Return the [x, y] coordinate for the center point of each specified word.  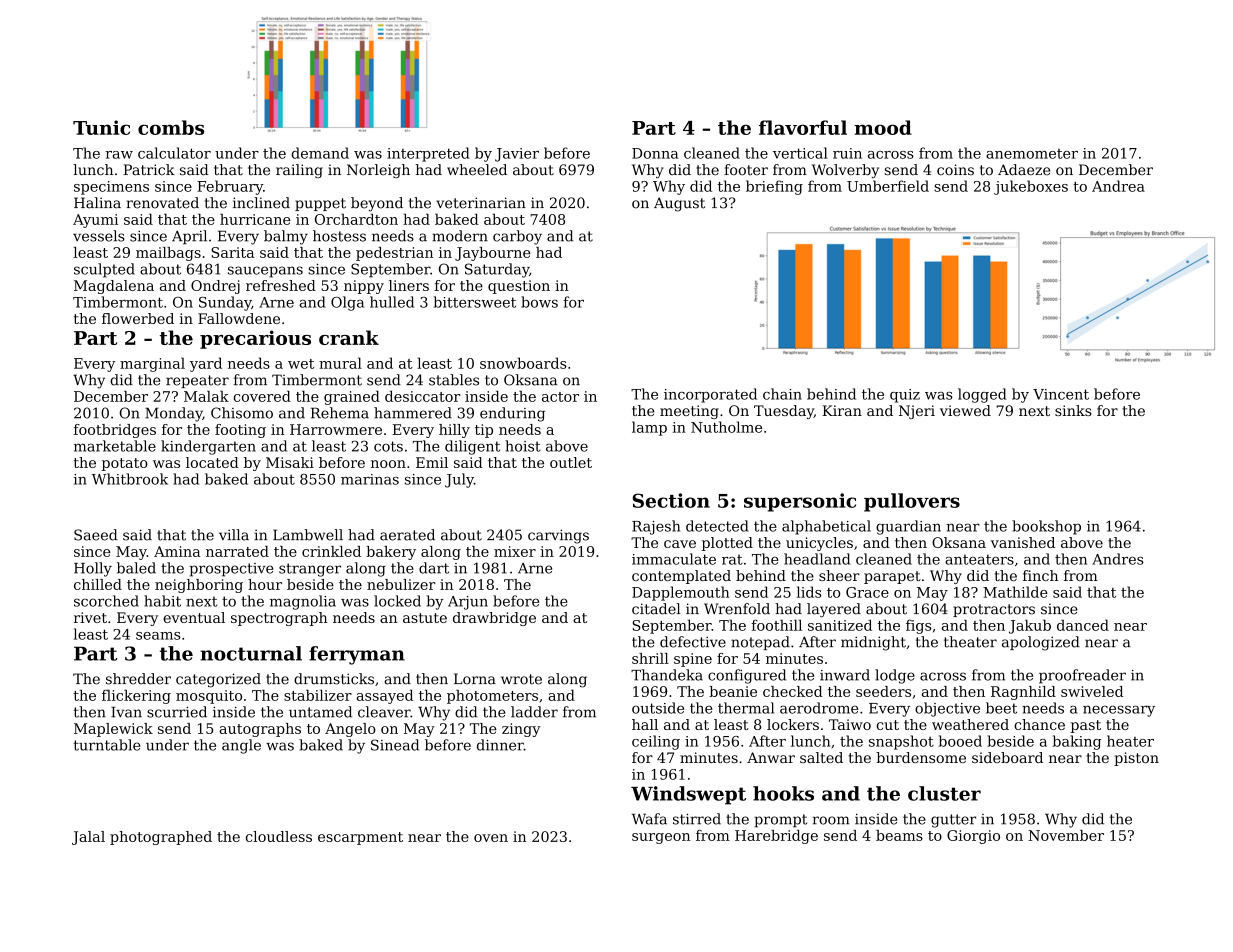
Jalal [88, 838]
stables [454, 380]
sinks [1073, 410]
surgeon [661, 838]
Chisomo [242, 413]
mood [883, 127]
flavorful [803, 127]
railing [299, 171]
